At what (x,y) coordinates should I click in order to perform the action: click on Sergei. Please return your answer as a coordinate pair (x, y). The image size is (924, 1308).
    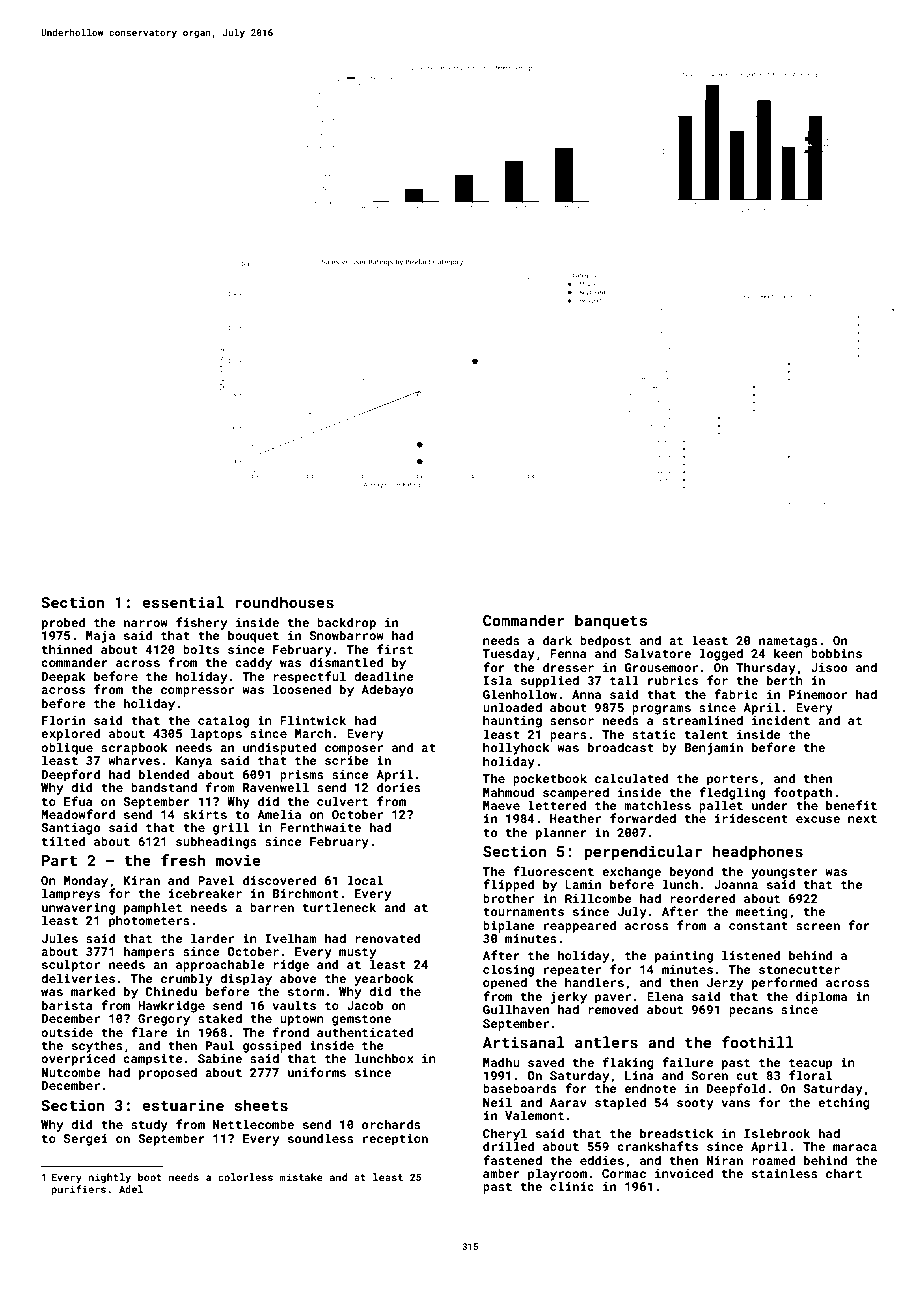
    Looking at the image, I should click on (86, 1140).
